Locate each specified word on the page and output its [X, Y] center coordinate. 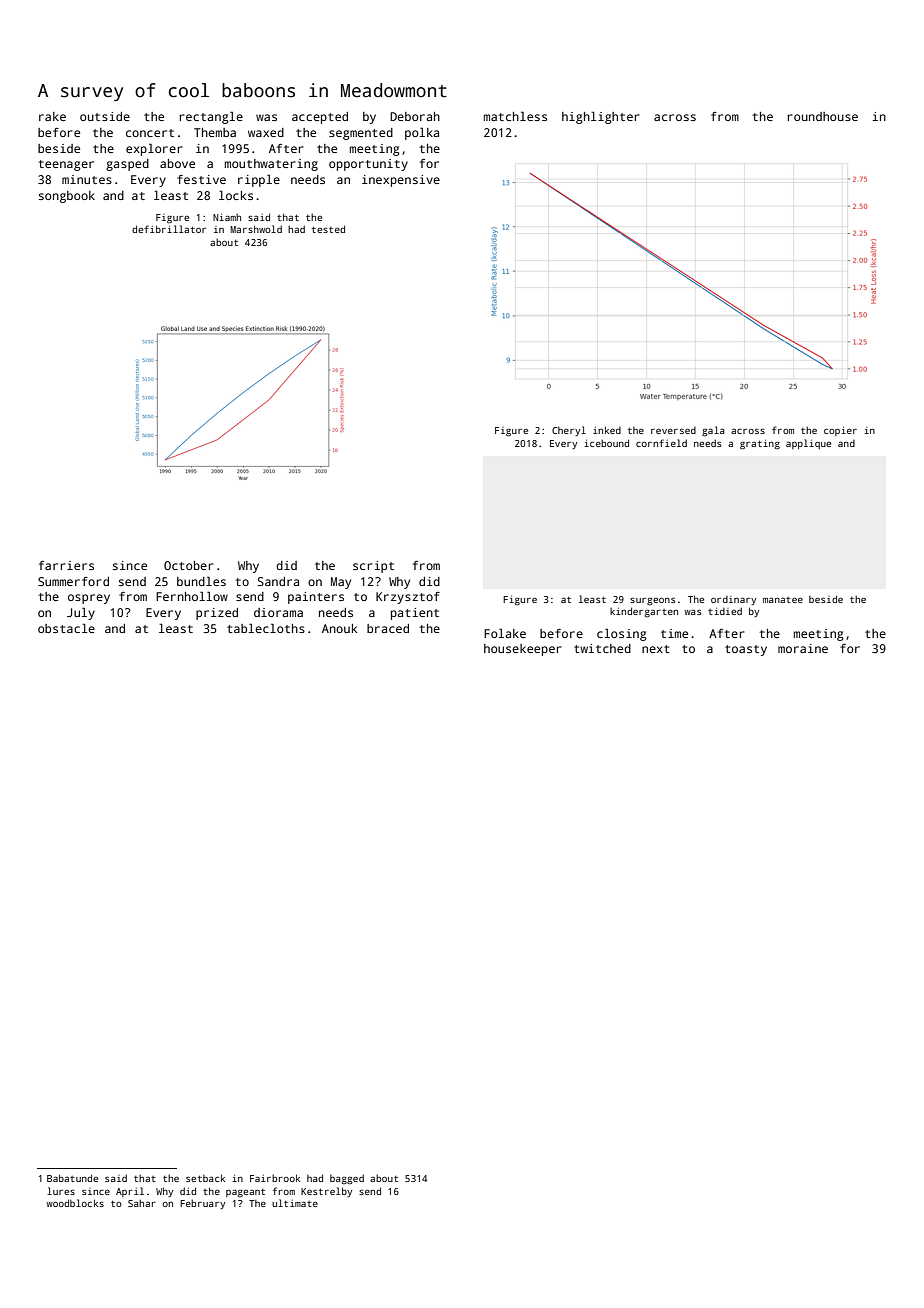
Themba [215, 132]
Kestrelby [326, 1192]
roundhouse [823, 116]
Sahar [142, 1203]
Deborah [415, 116]
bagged [347, 1179]
